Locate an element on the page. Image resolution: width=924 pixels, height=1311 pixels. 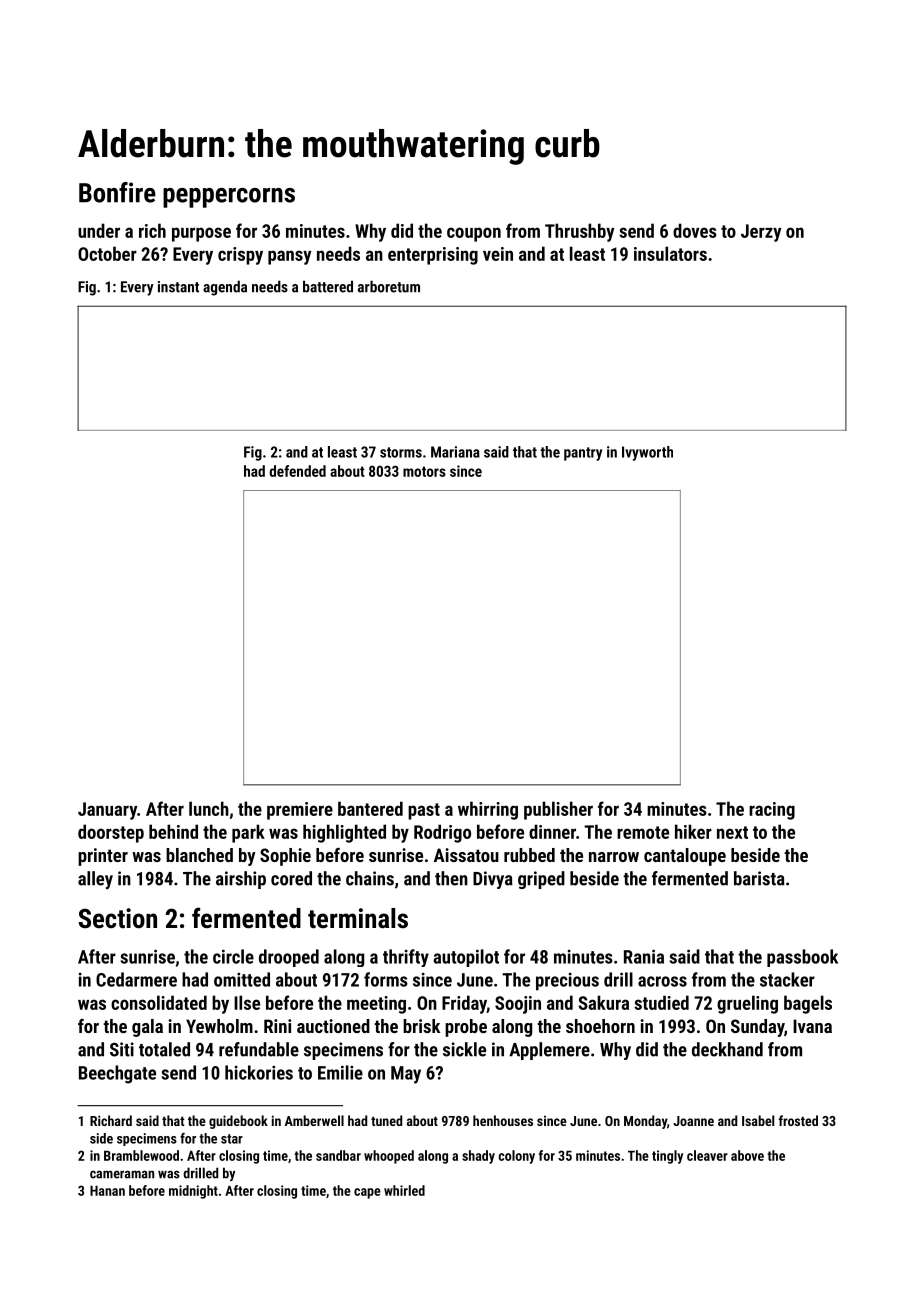
rubbed is located at coordinates (529, 855).
